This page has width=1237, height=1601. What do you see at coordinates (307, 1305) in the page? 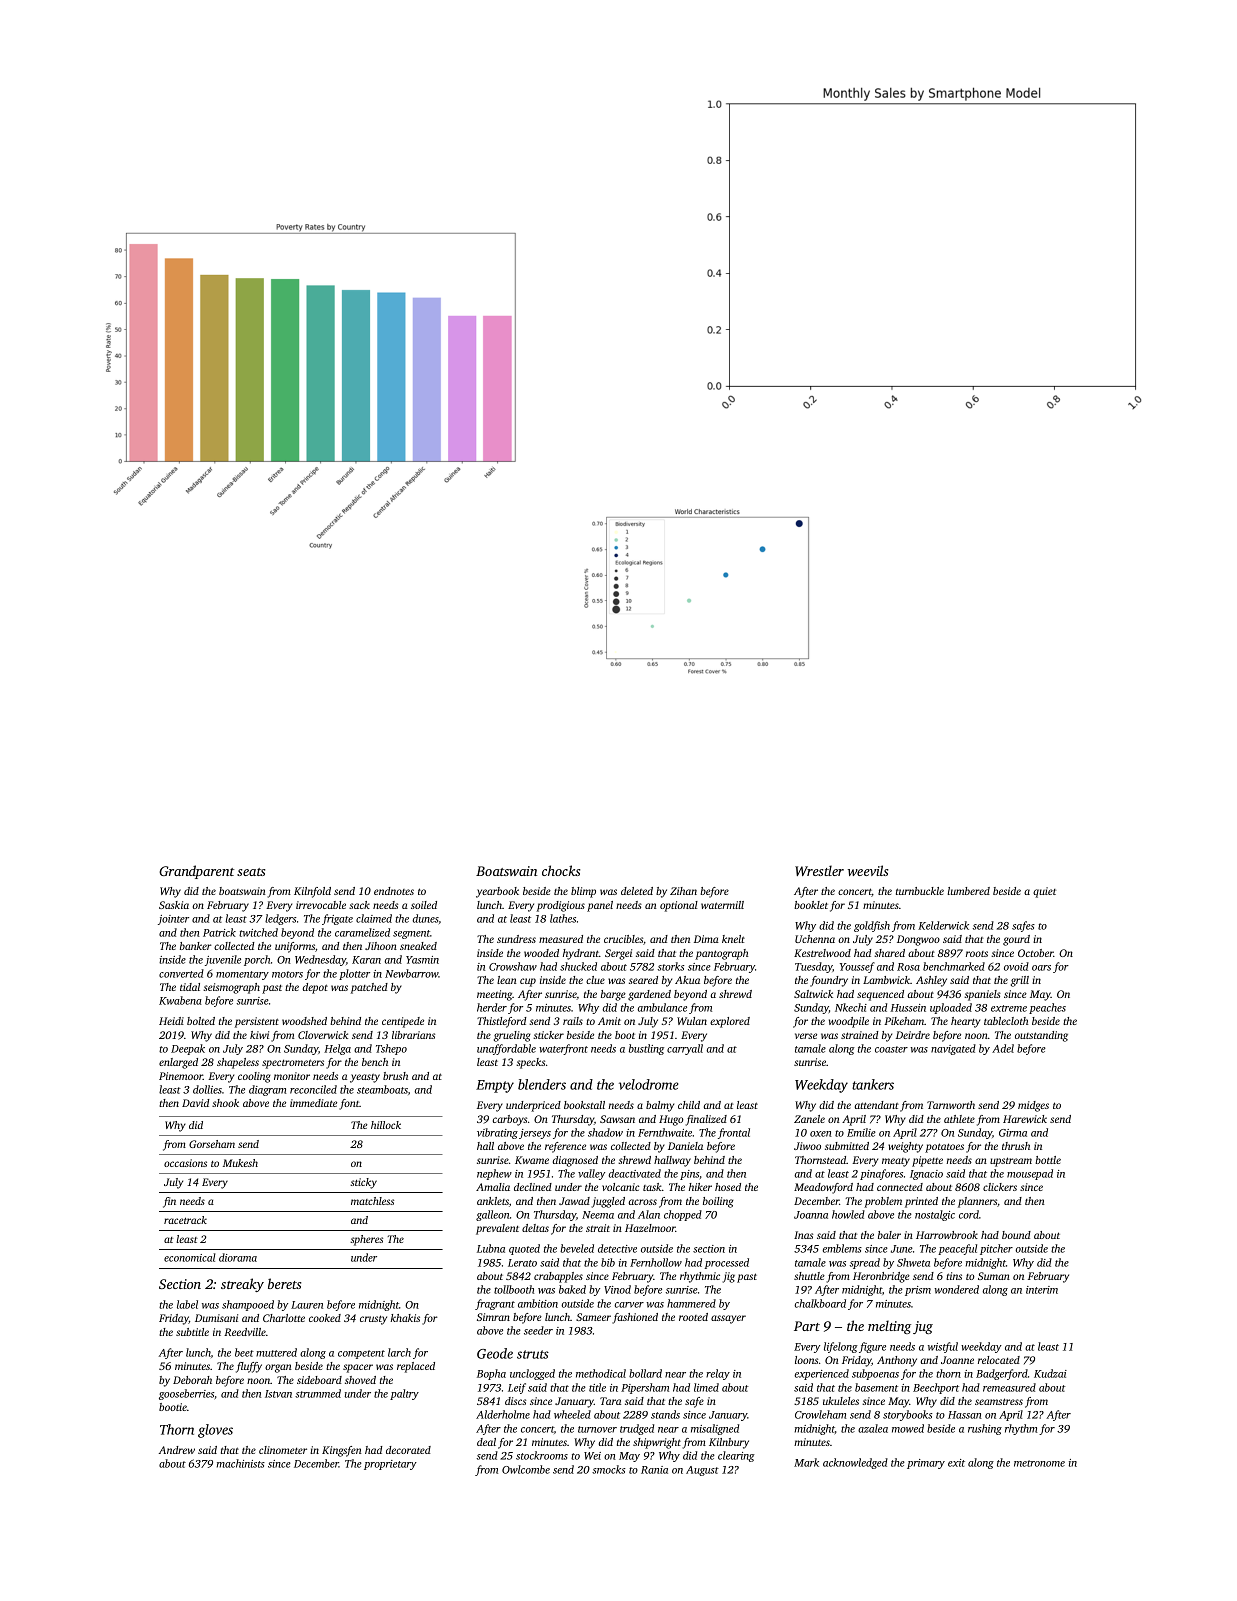
I see `Lauren` at bounding box center [307, 1305].
